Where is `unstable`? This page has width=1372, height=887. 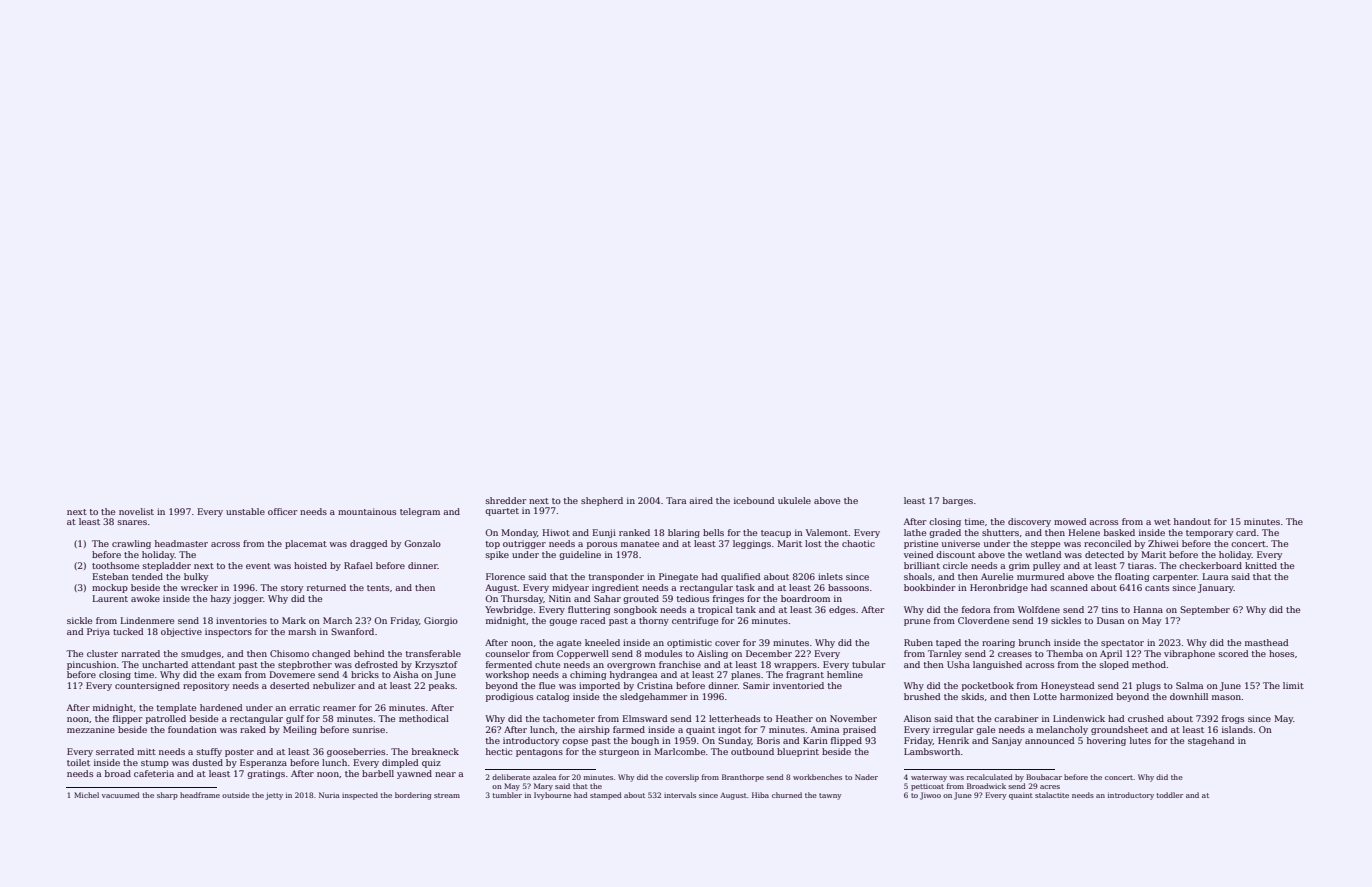
unstable is located at coordinates (245, 511).
